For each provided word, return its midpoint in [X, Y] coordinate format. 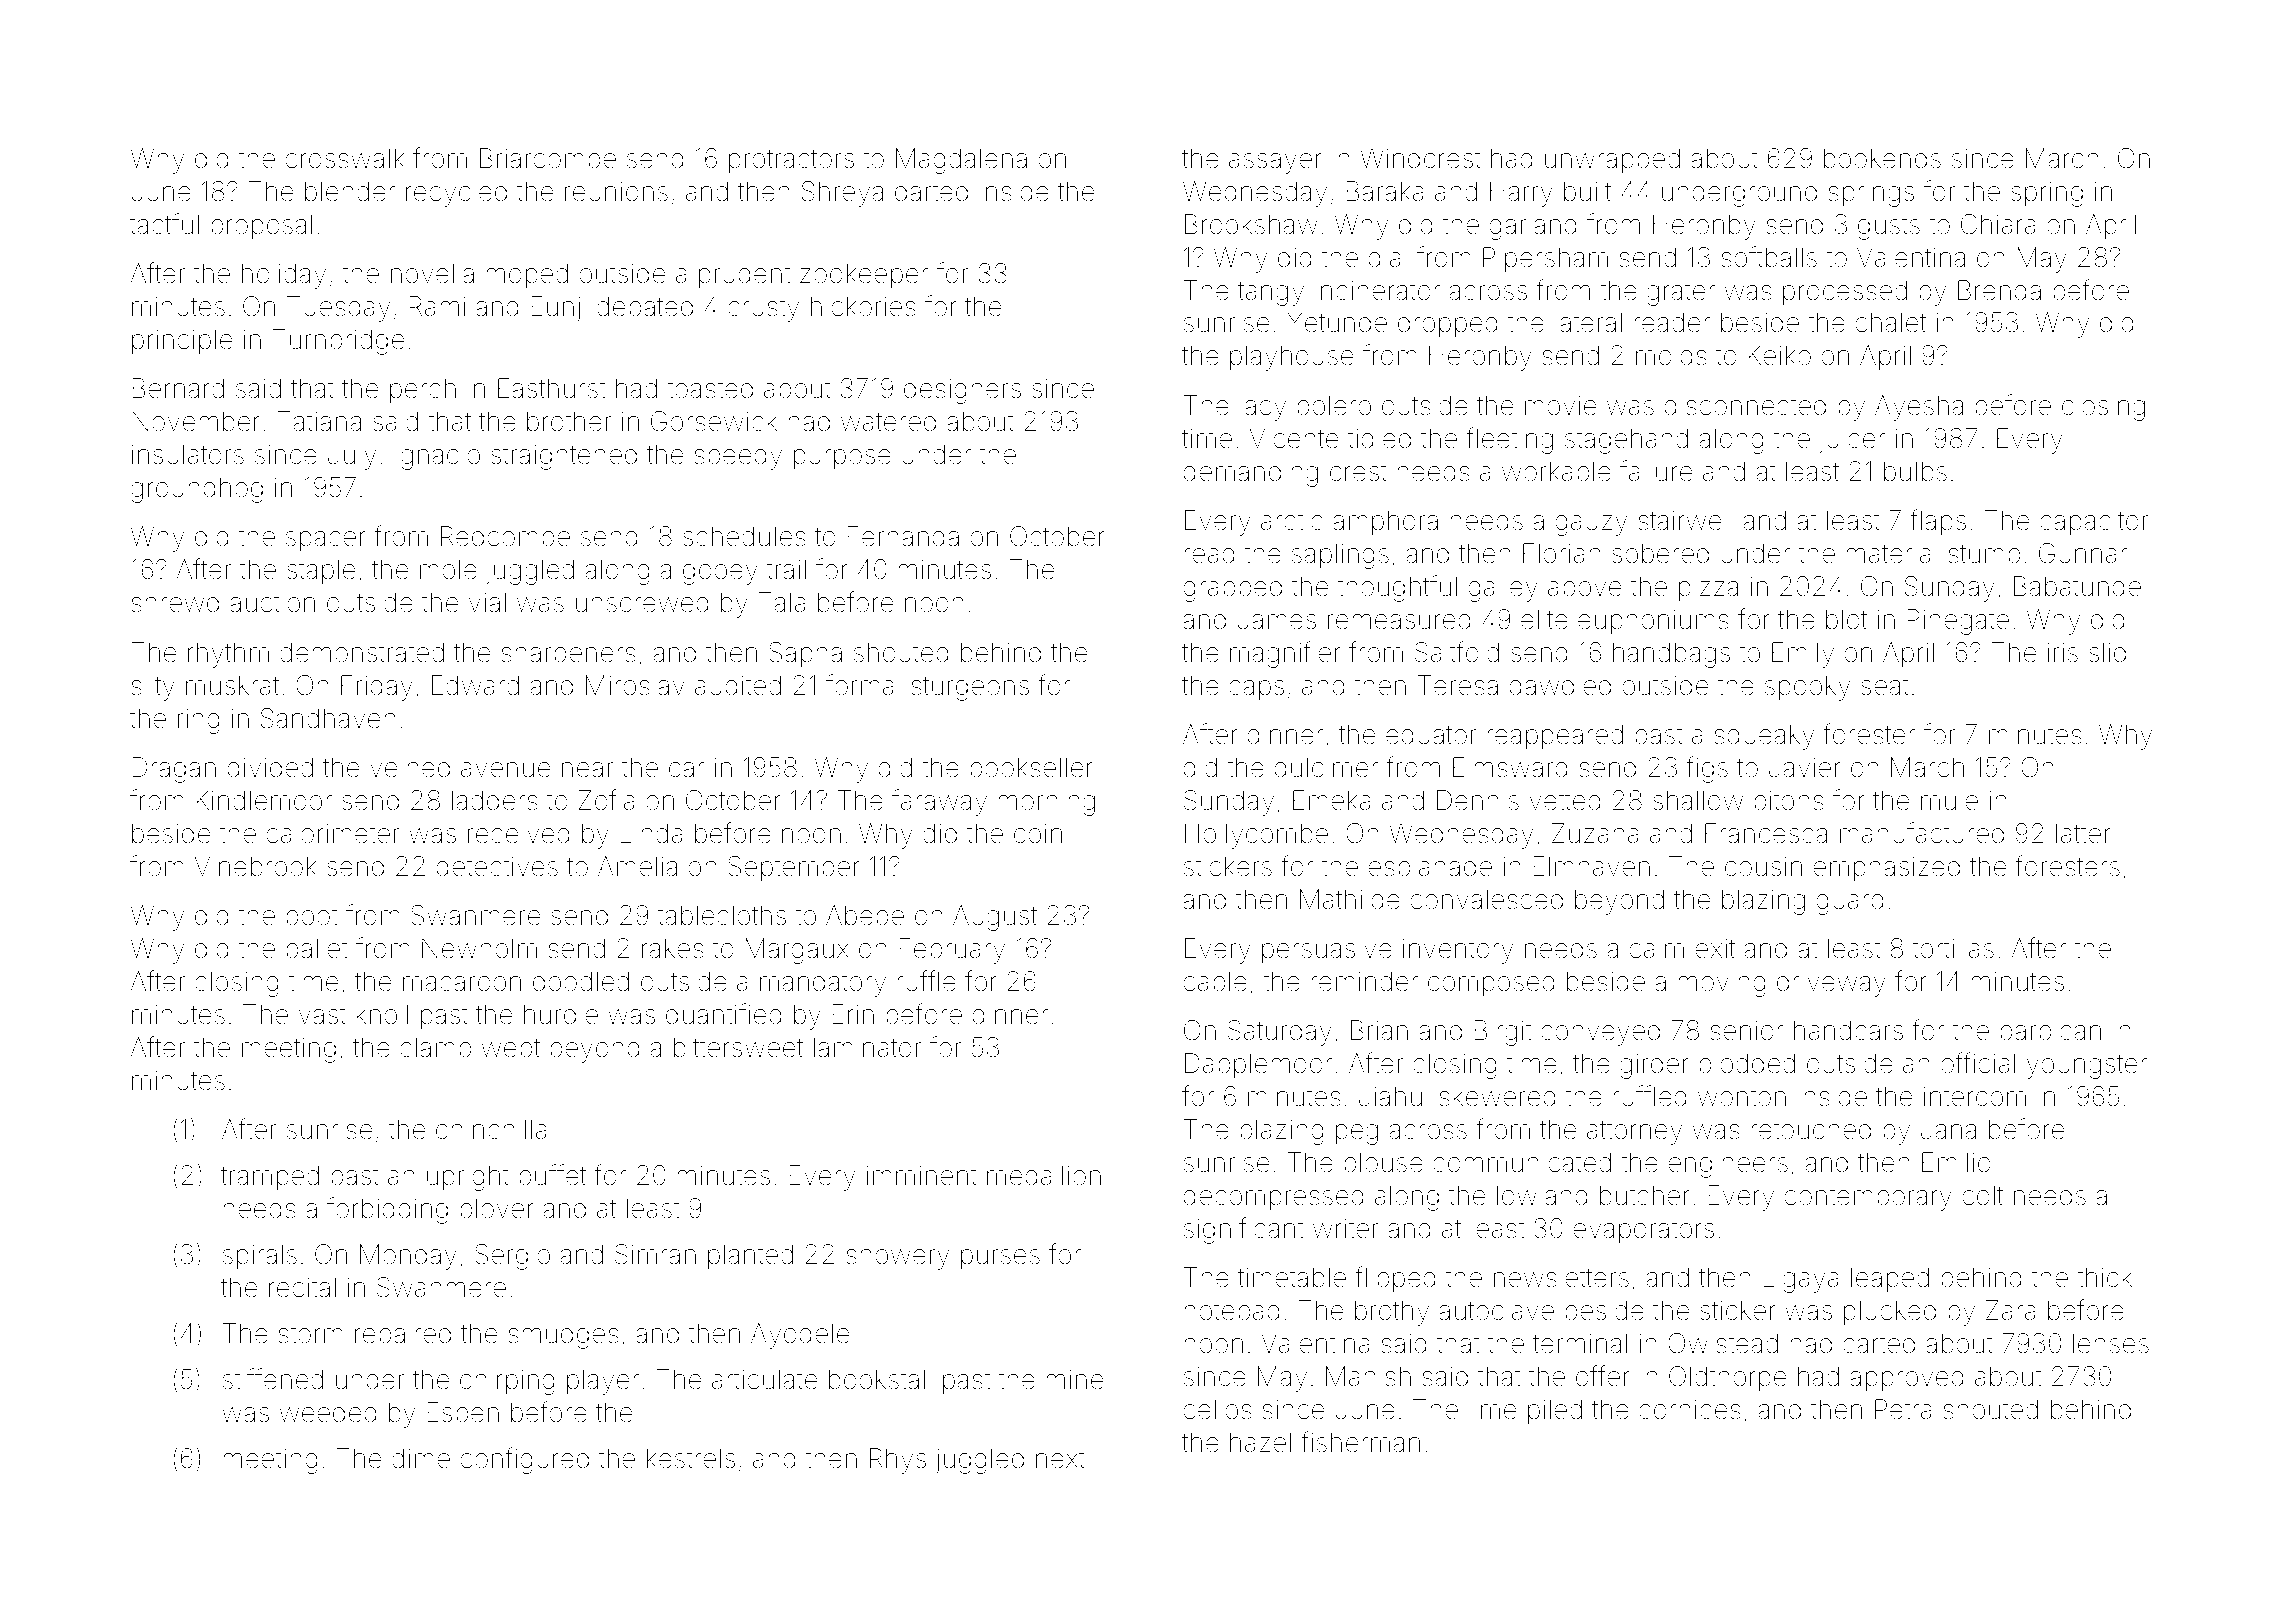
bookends [1882, 158]
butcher [1645, 1195]
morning [1046, 803]
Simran [655, 1254]
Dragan [174, 770]
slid [2107, 652]
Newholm [479, 948]
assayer [1275, 163]
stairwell [1685, 520]
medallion [1044, 1175]
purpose [842, 459]
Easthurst [551, 388]
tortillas [1953, 948]
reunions [616, 191]
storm [310, 1334]
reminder [1364, 981]
